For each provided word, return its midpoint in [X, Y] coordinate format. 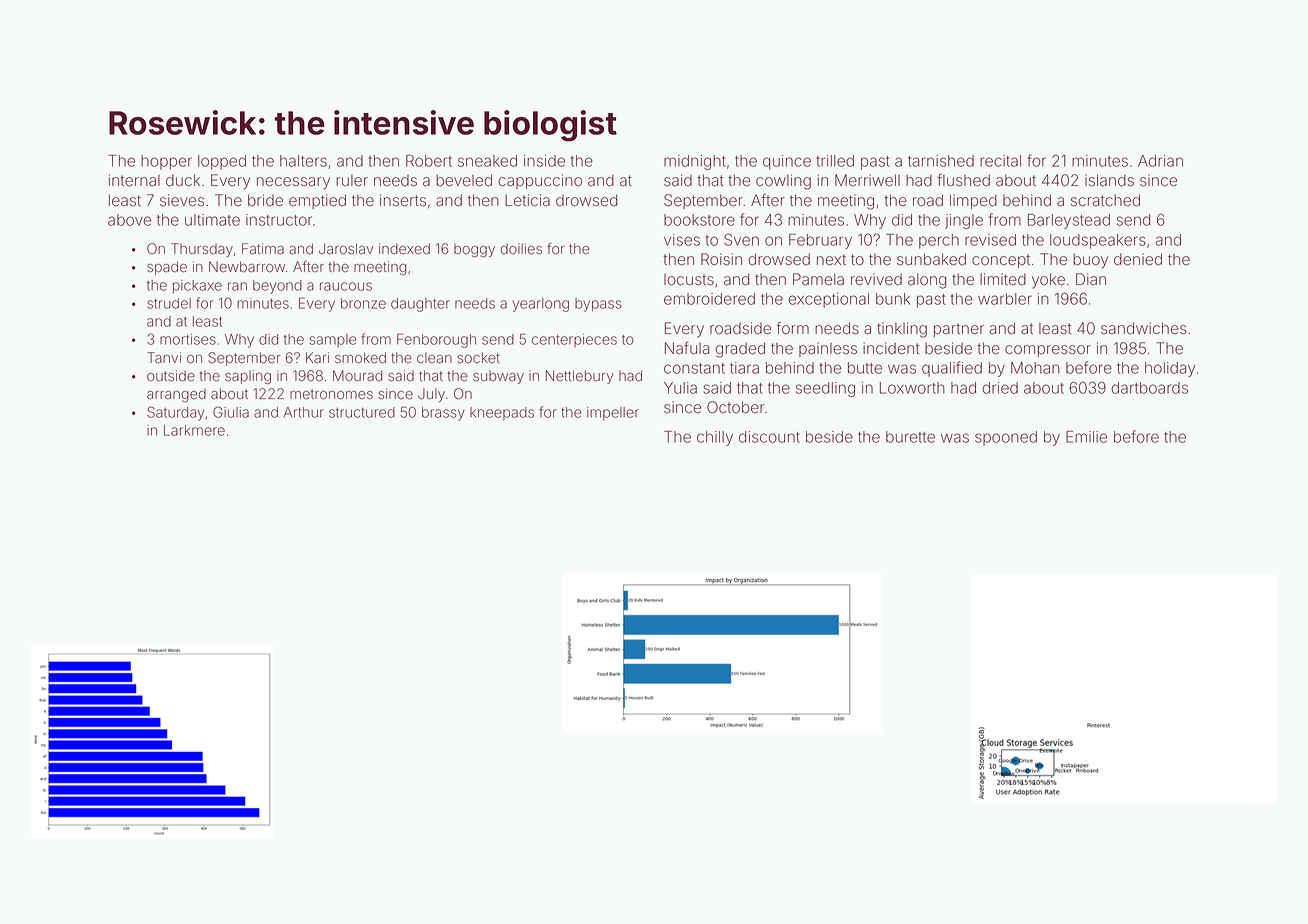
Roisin [721, 259]
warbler [1005, 299]
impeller [613, 414]
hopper [166, 162]
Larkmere [194, 430]
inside [544, 161]
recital [1000, 161]
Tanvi [164, 358]
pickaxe [197, 287]
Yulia [680, 388]
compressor [1048, 351]
